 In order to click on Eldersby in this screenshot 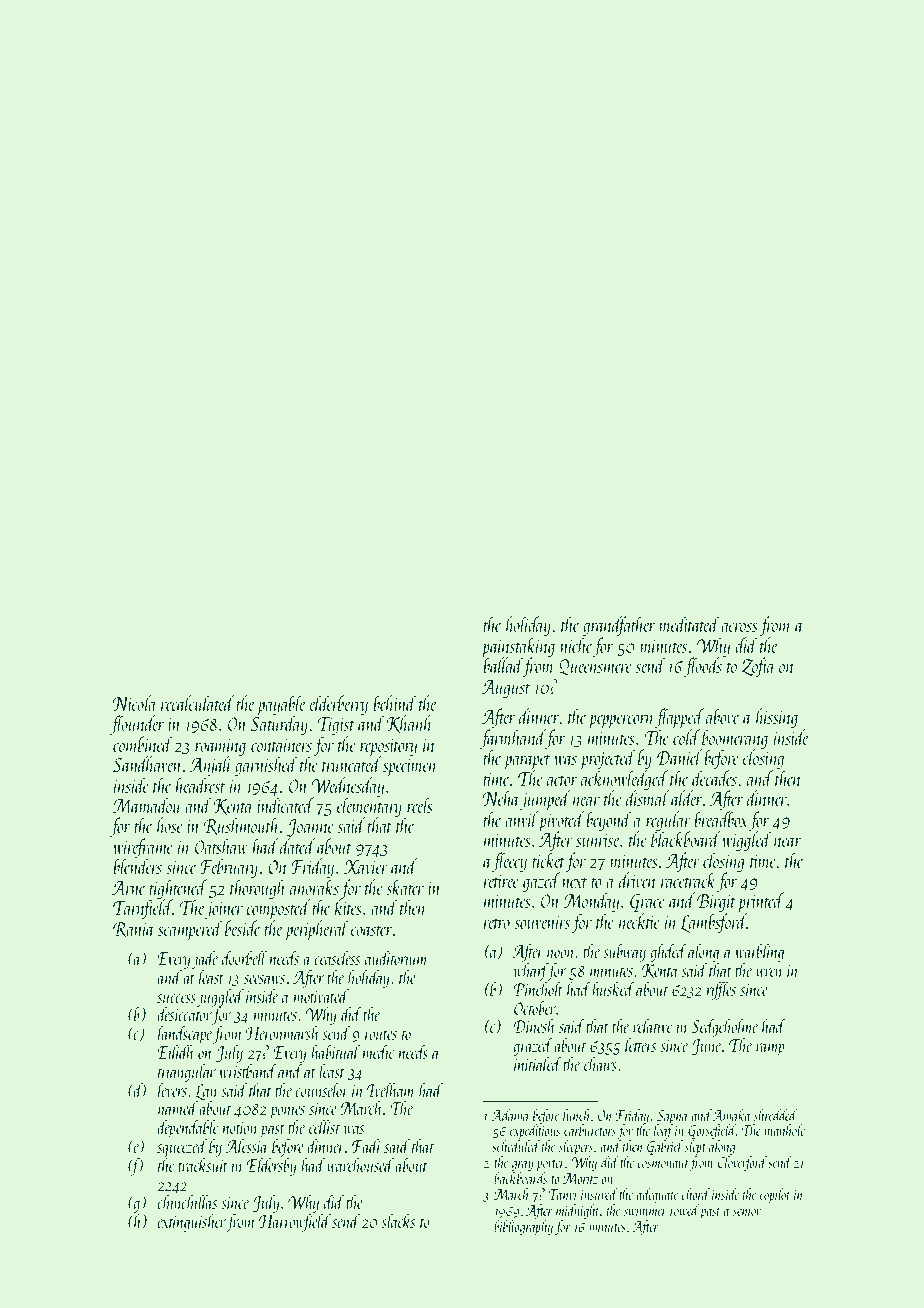, I will do `click(272, 1166)`.
